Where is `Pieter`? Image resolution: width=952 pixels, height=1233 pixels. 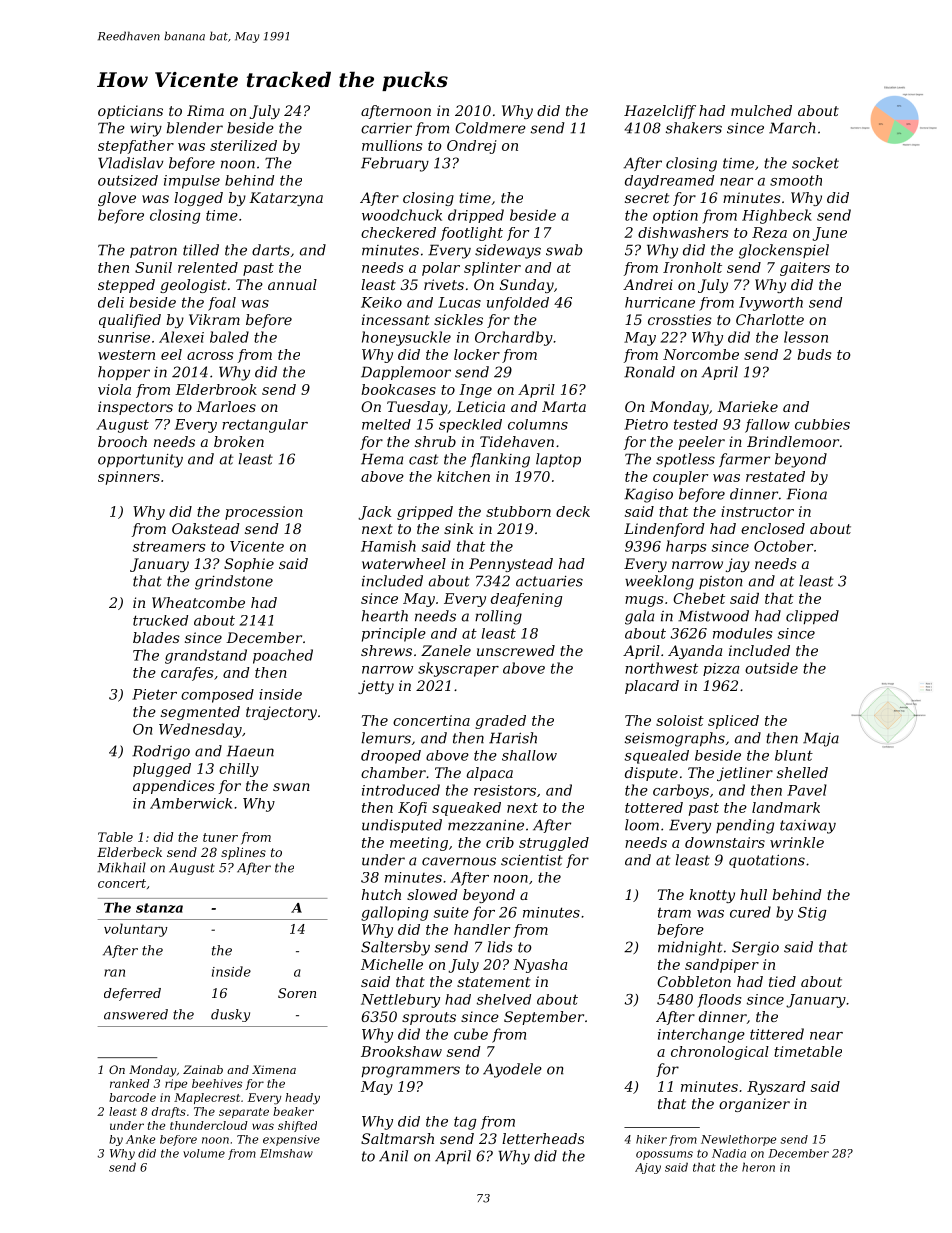 Pieter is located at coordinates (154, 694).
